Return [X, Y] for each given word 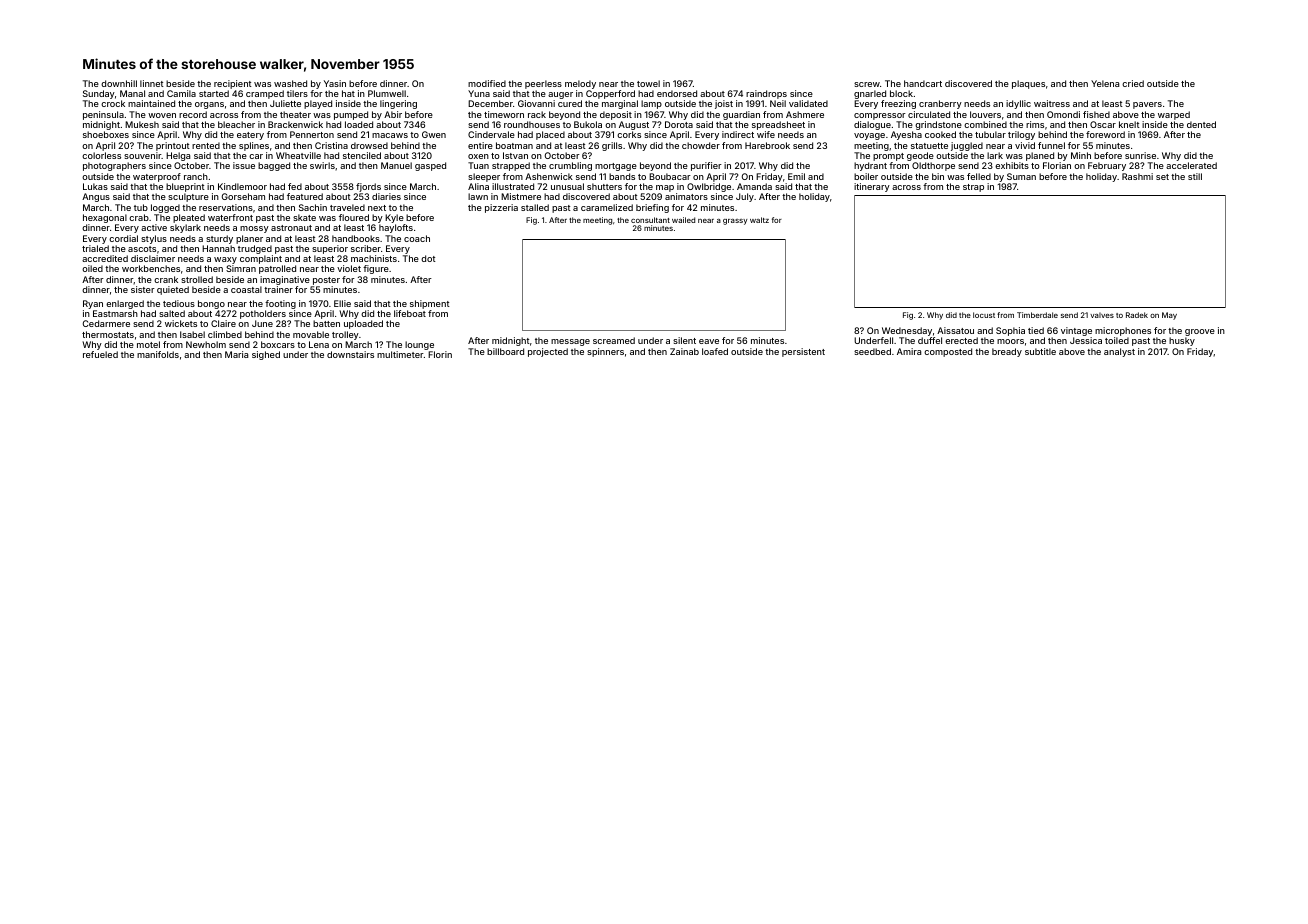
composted [948, 352]
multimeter [400, 354]
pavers [1147, 105]
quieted [173, 290]
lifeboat [410, 313]
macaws [390, 135]
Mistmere [521, 196]
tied [1036, 330]
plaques [1028, 84]
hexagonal [105, 218]
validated [808, 103]
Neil [778, 103]
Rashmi [1137, 176]
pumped [351, 115]
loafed [715, 351]
